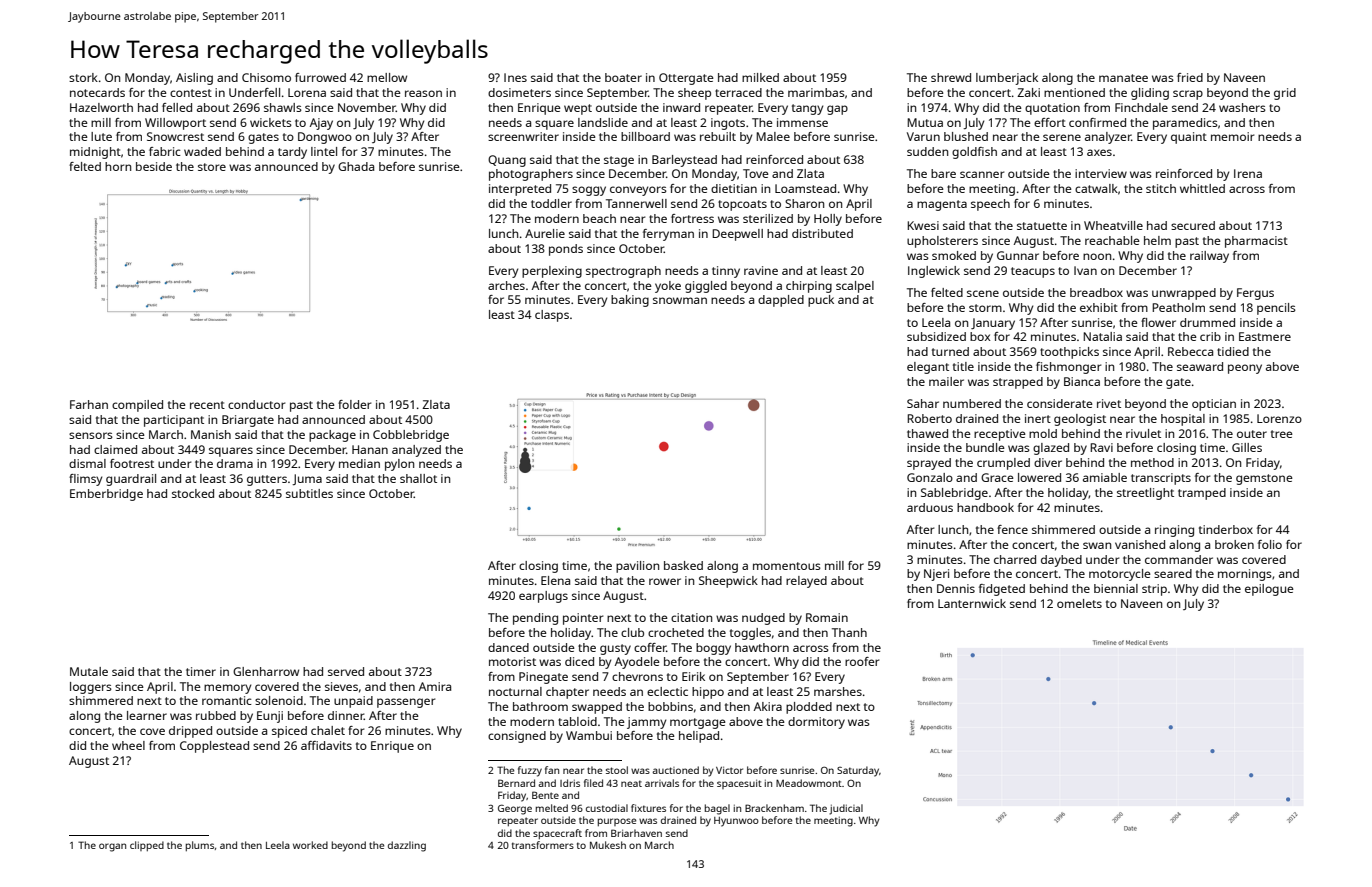 This image has height=887, width=1372. I want to click on milked, so click(760, 77).
